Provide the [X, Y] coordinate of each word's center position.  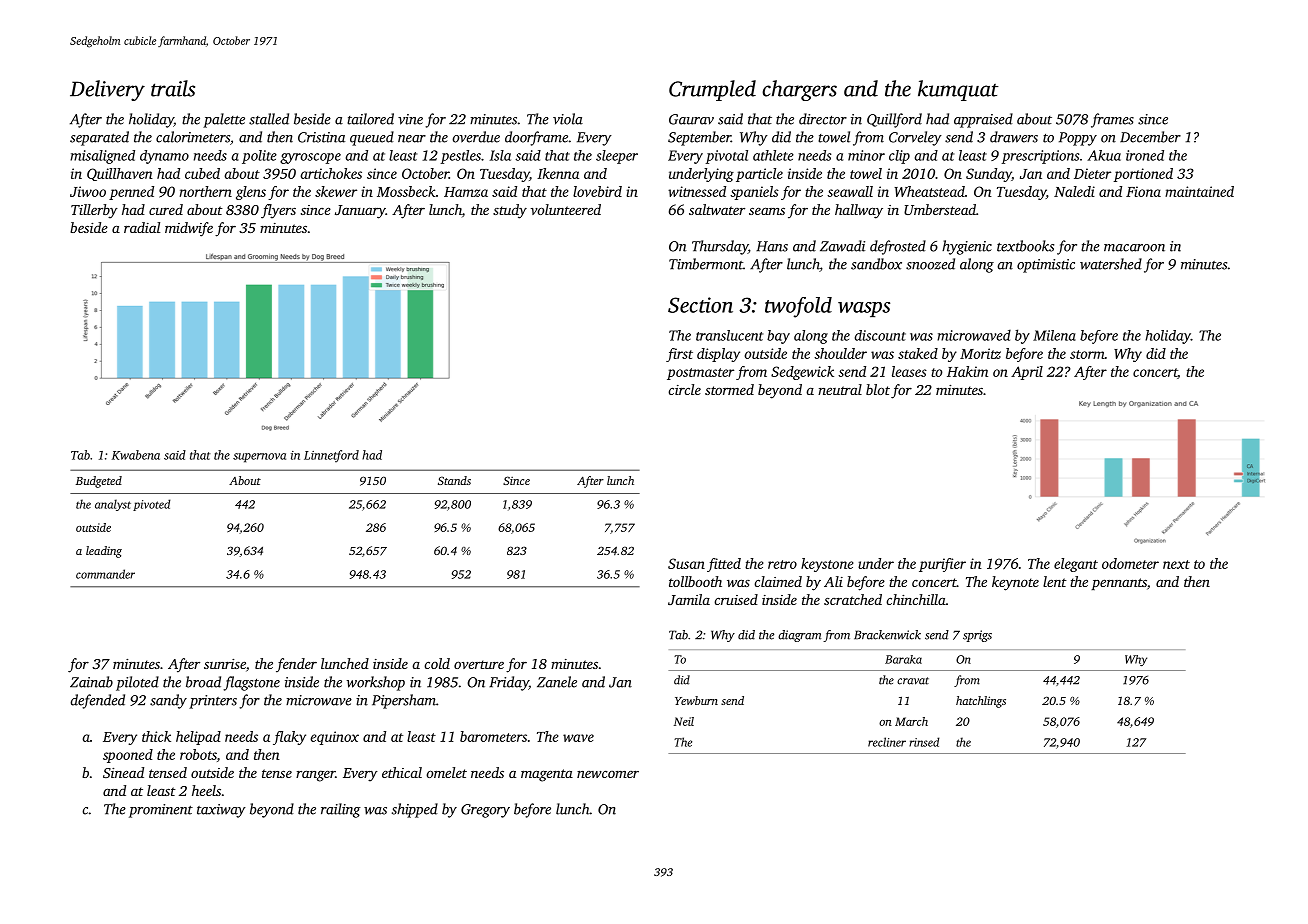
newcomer [608, 774]
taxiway [221, 811]
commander [105, 574]
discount [880, 335]
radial [142, 227]
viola [568, 119]
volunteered [566, 209]
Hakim [967, 371]
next [1176, 564]
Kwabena [136, 455]
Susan [686, 563]
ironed [1145, 155]
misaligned [102, 157]
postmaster [700, 374]
